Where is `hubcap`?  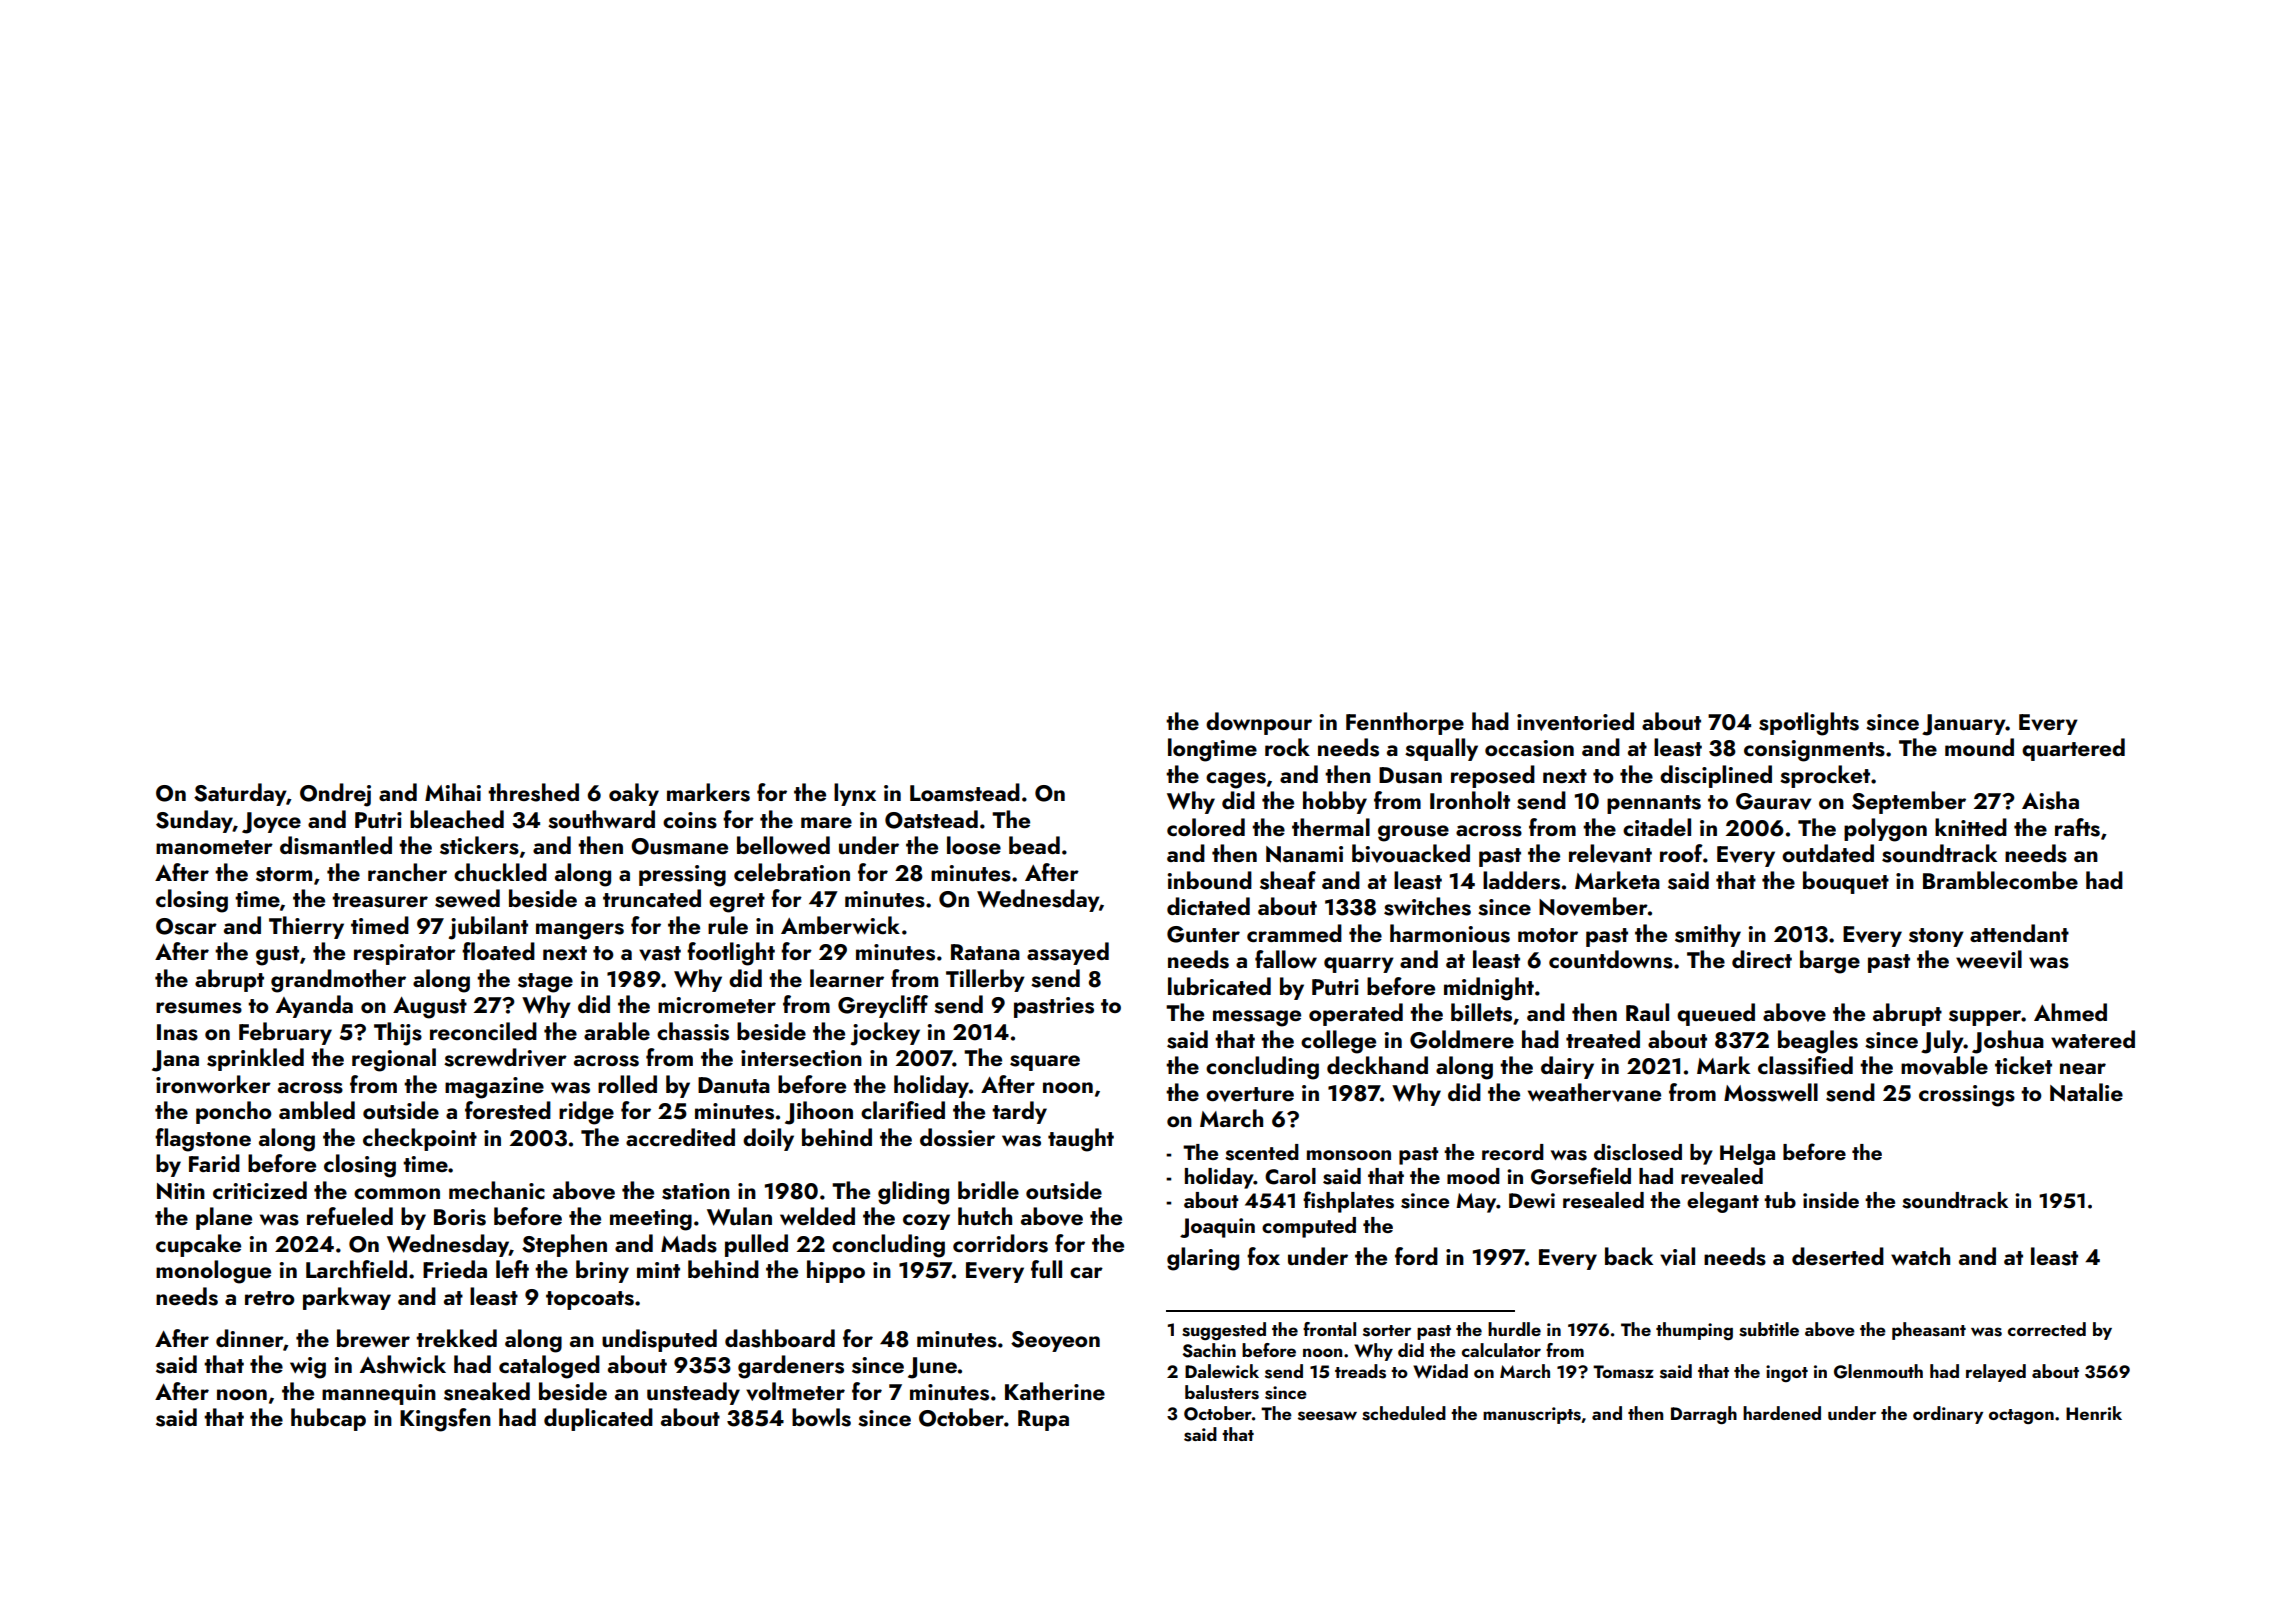 hubcap is located at coordinates (328, 1419).
